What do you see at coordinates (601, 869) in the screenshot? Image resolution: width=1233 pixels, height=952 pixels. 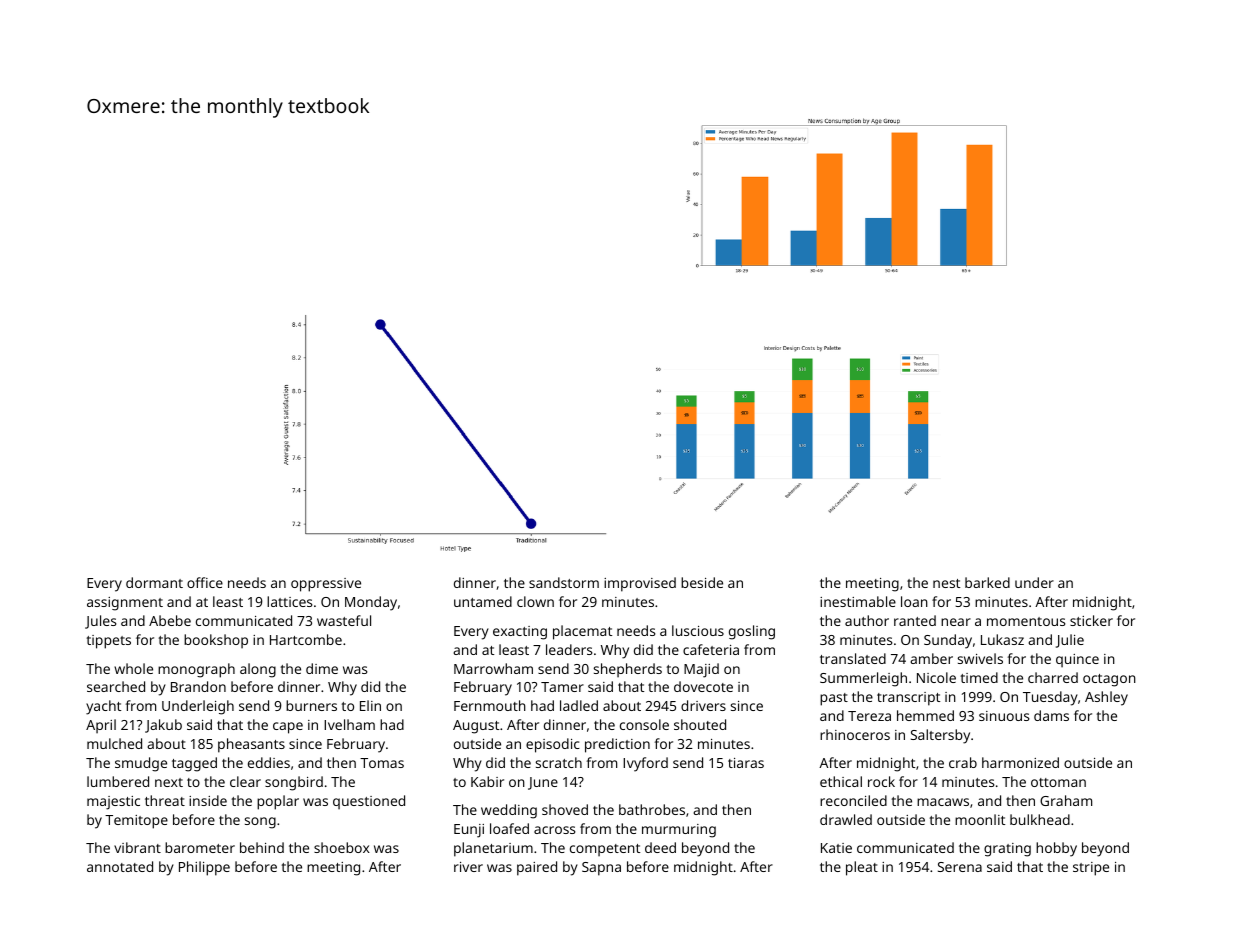 I see `Sapna` at bounding box center [601, 869].
